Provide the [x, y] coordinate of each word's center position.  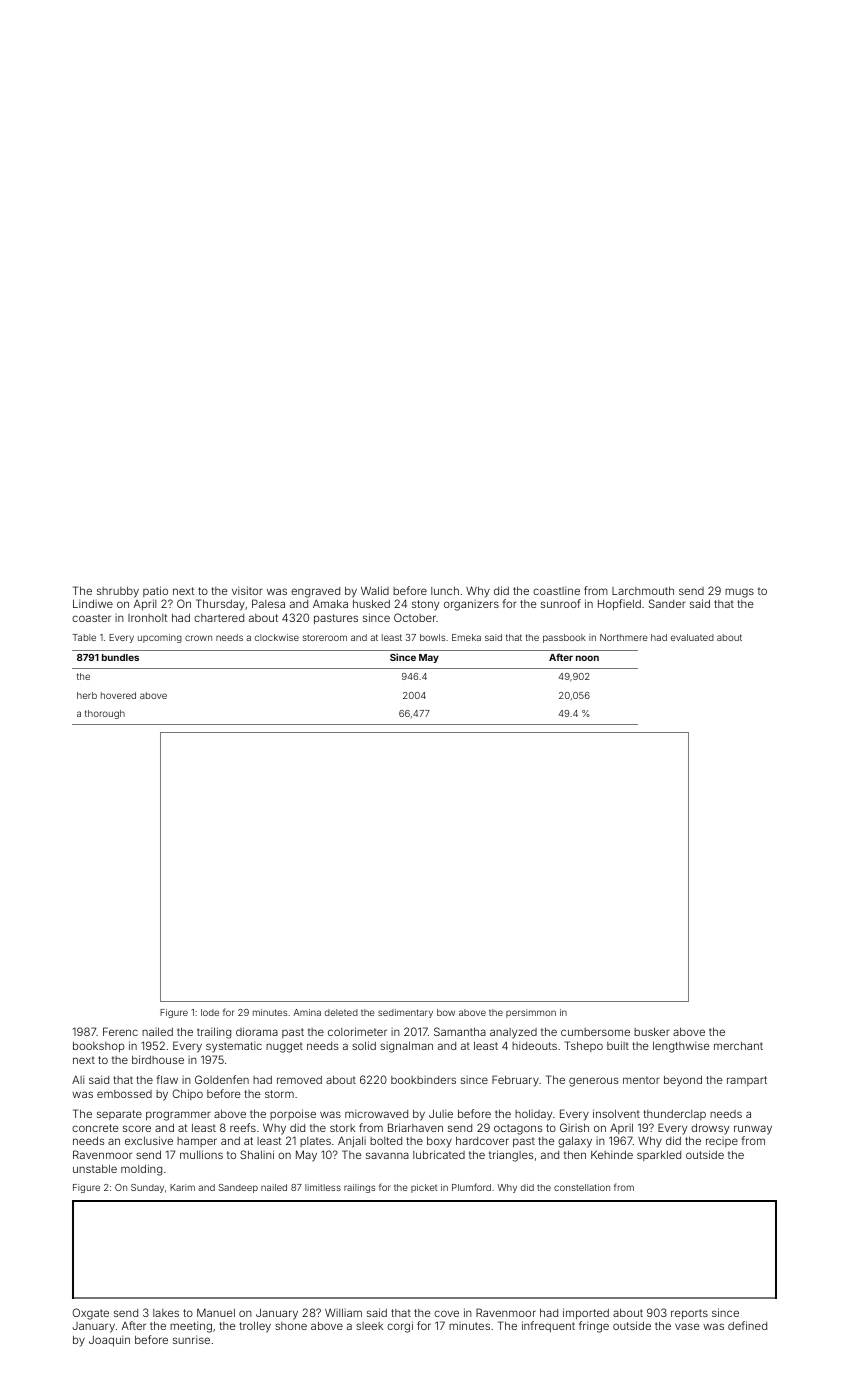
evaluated [692, 637]
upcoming [160, 638]
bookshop [98, 1047]
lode [210, 1012]
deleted [341, 1012]
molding [141, 1170]
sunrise [191, 1339]
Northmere [624, 637]
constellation [582, 1187]
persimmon [531, 1013]
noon [587, 658]
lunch [445, 591]
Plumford [471, 1187]
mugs [739, 593]
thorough [105, 714]
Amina [307, 1012]
